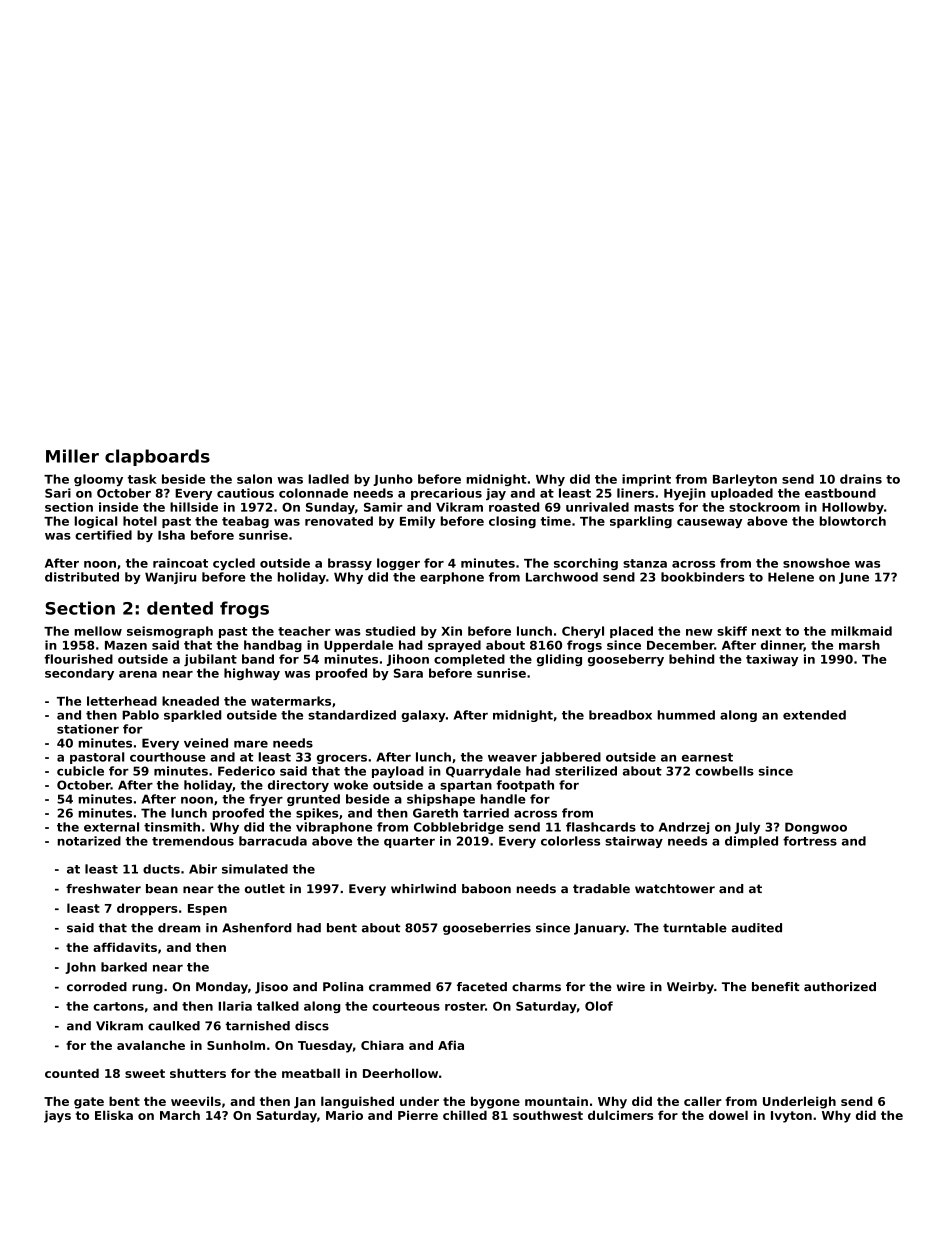  What do you see at coordinates (446, 494) in the screenshot?
I see `precarious` at bounding box center [446, 494].
